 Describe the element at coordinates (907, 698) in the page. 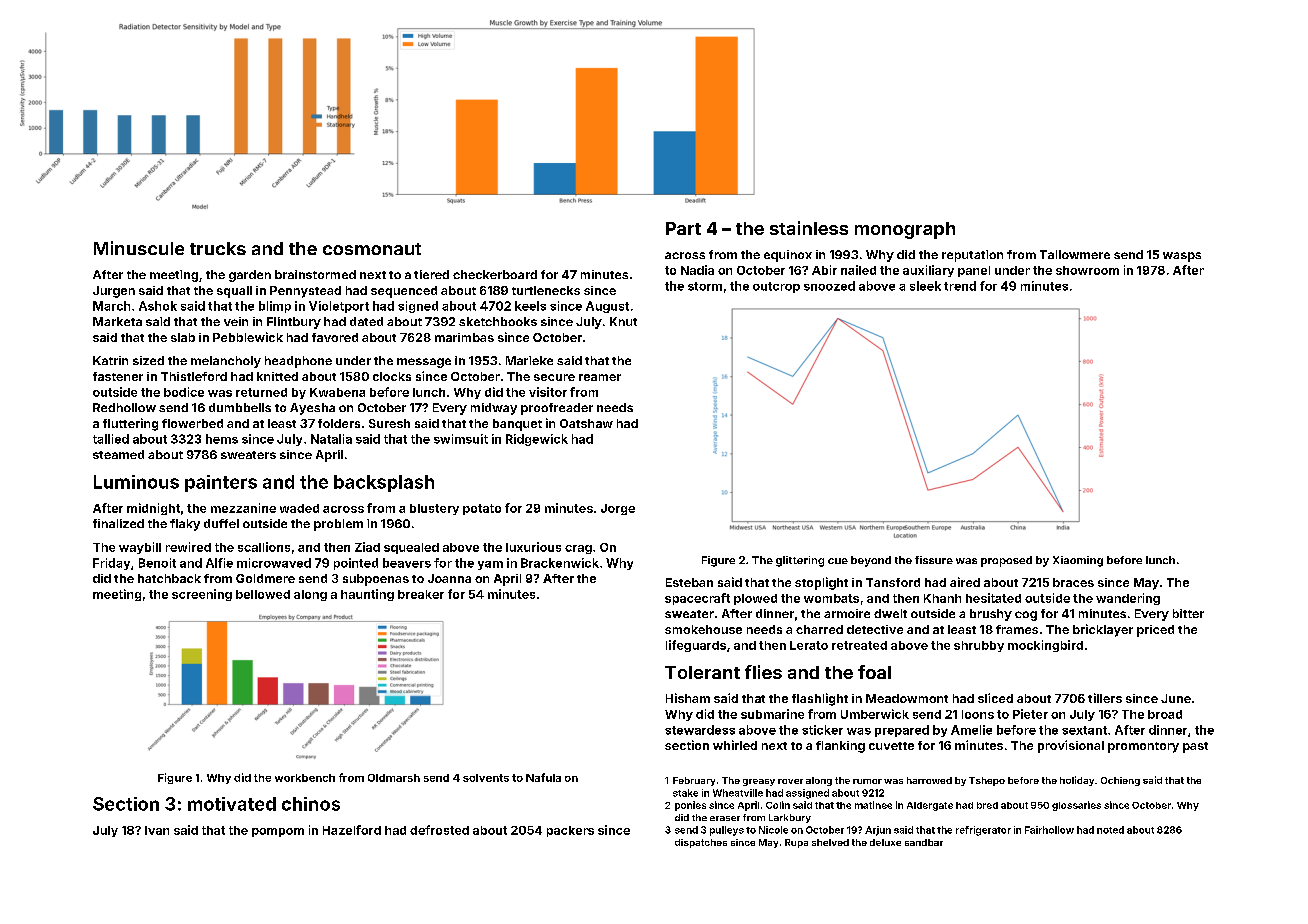

I see `Meadowmont` at that location.
